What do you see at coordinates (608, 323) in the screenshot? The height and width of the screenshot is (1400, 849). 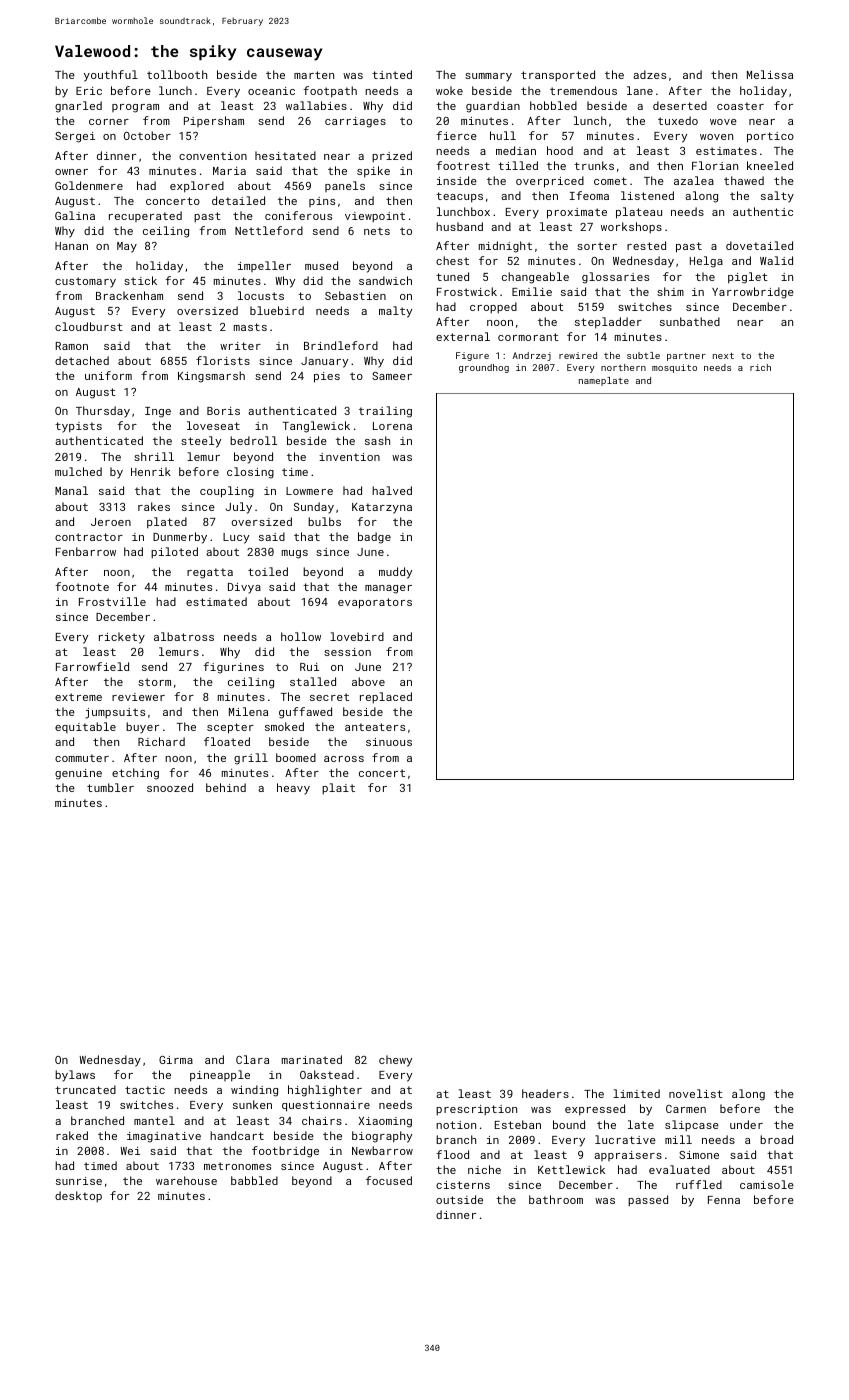 I see `stepladder` at bounding box center [608, 323].
